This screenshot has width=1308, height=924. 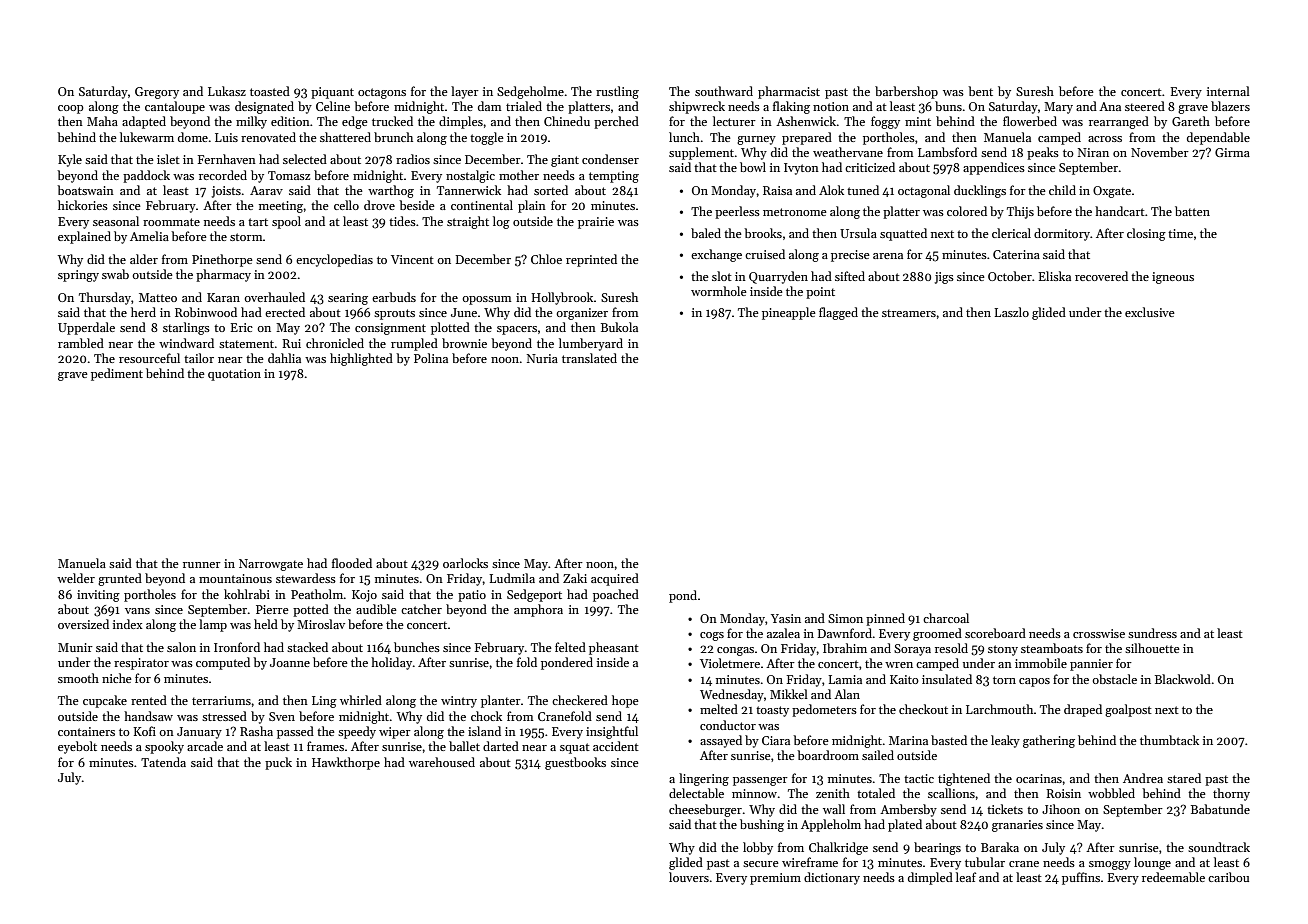 I want to click on island, so click(x=484, y=731).
